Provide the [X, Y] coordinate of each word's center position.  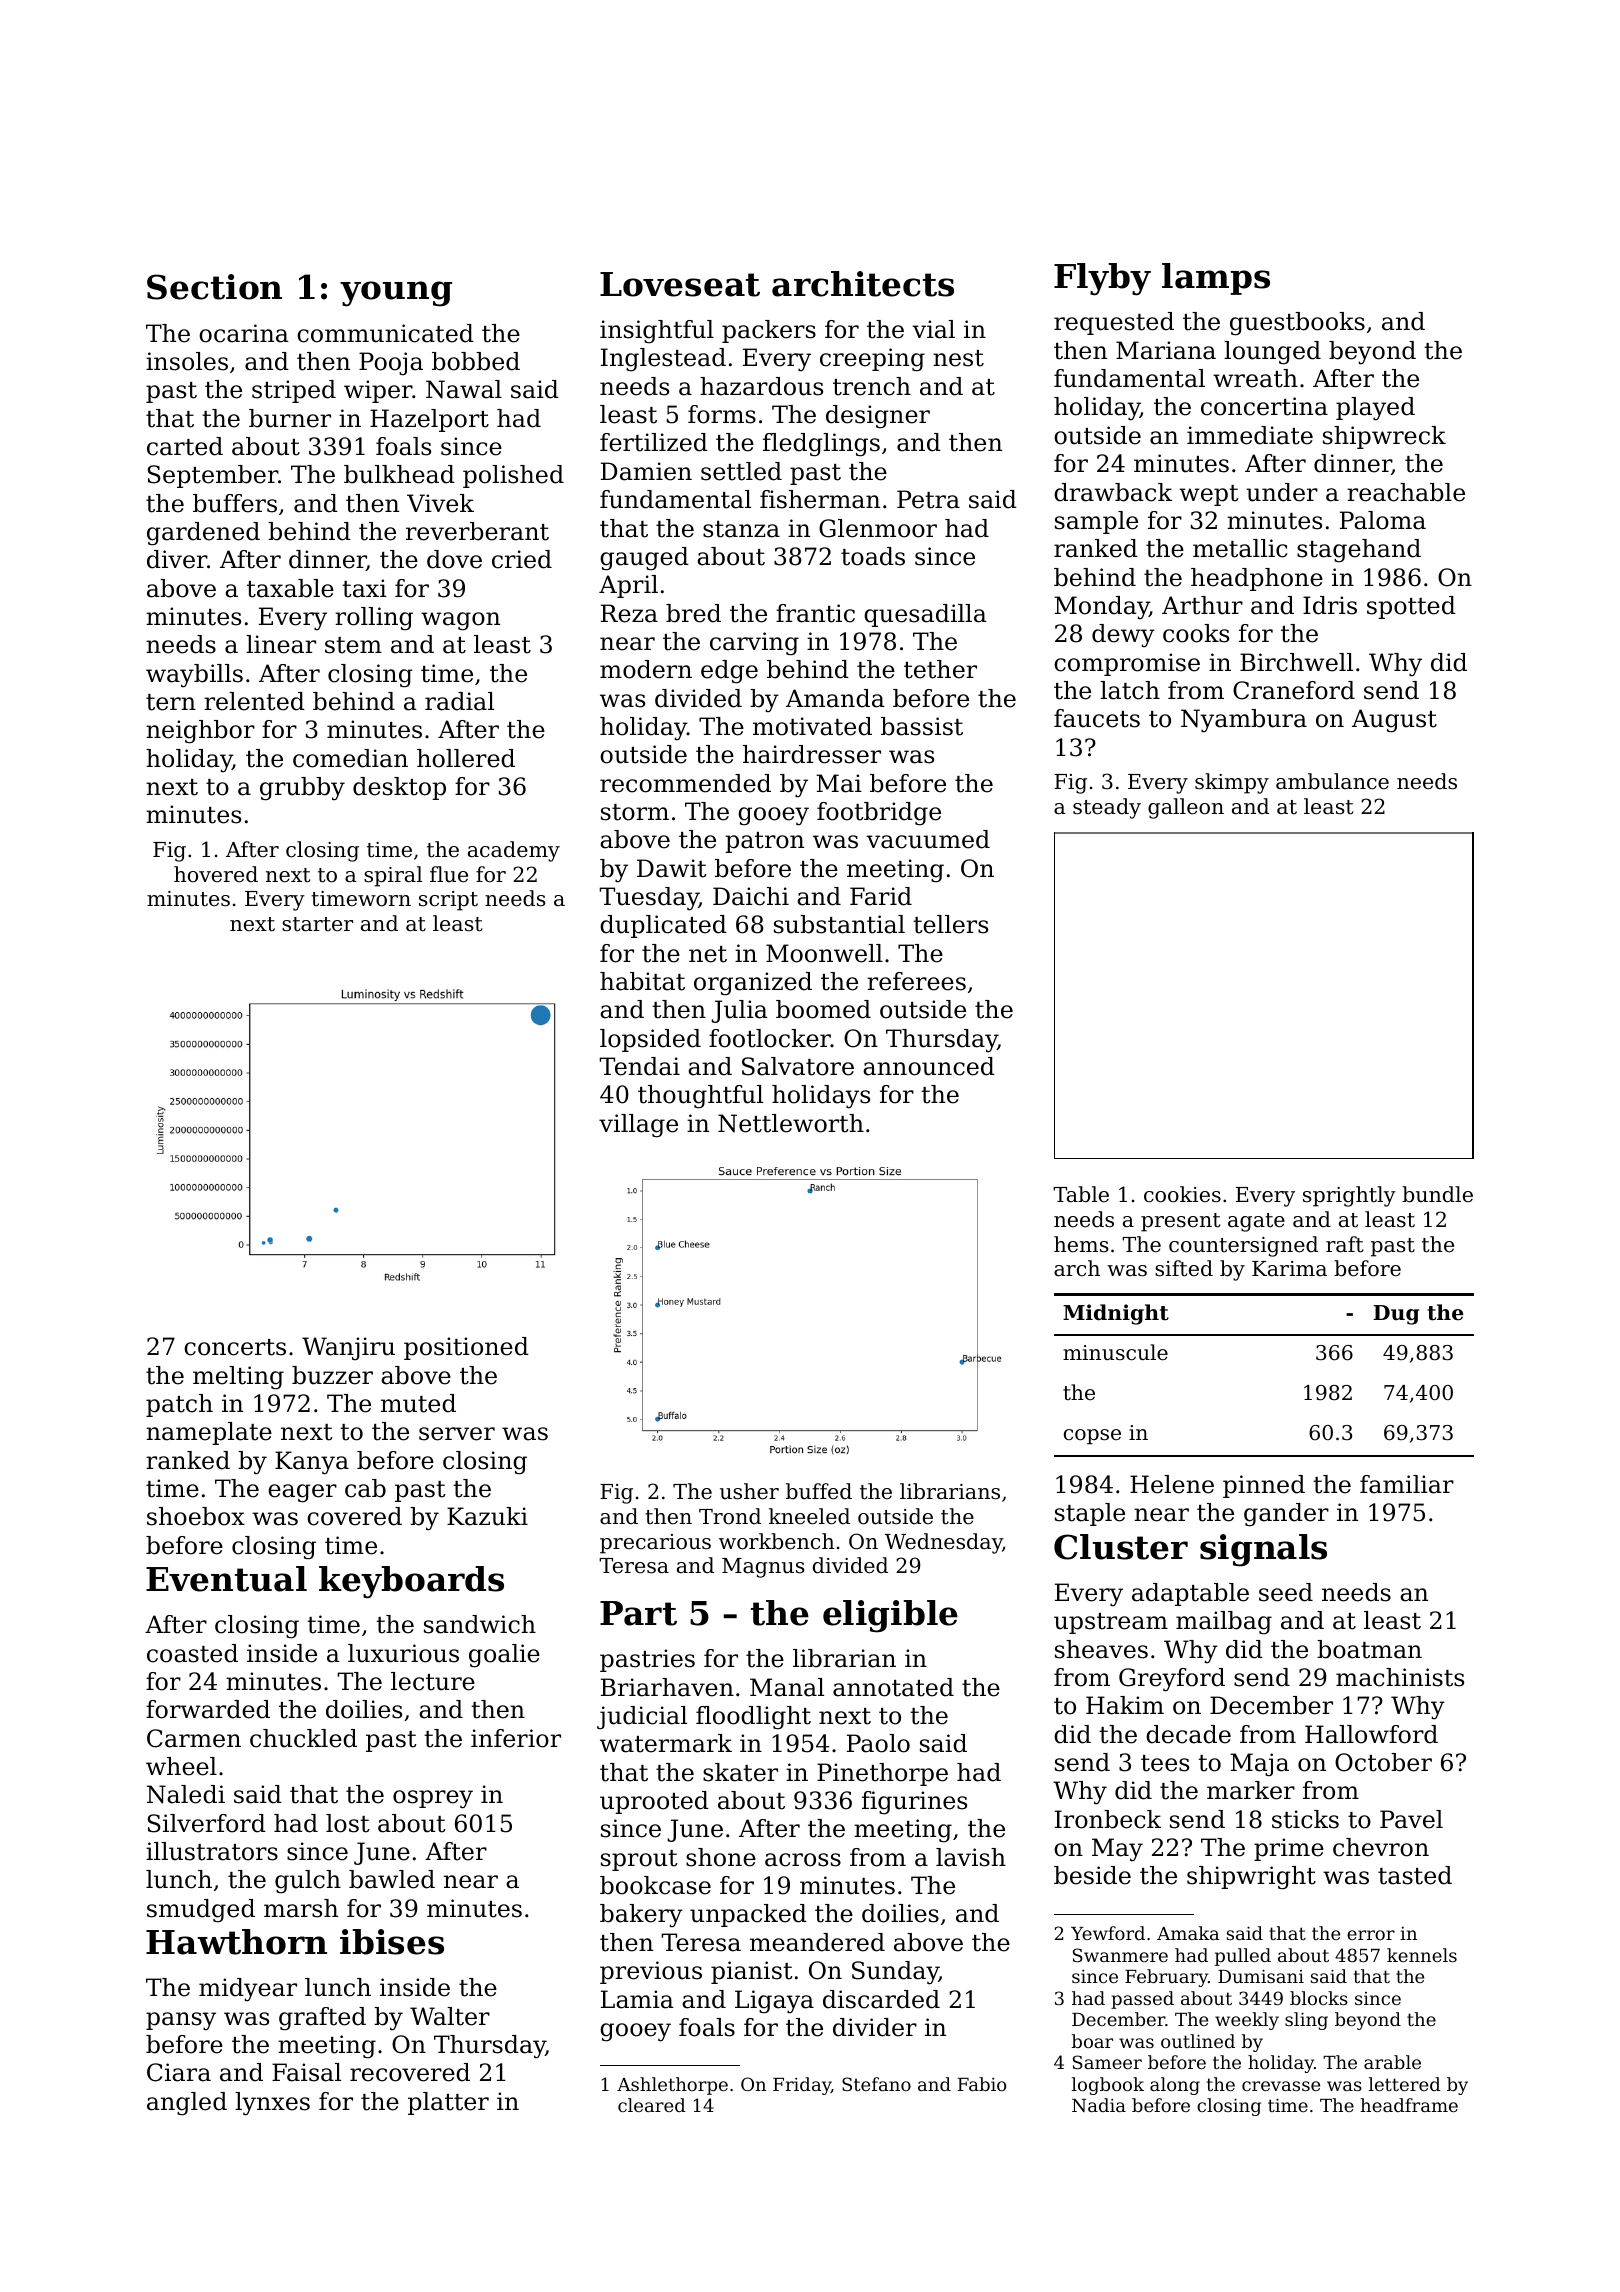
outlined [1198, 2041]
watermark [666, 1743]
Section [214, 287]
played [1375, 409]
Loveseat [680, 284]
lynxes [272, 2104]
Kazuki [487, 1516]
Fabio [982, 2084]
